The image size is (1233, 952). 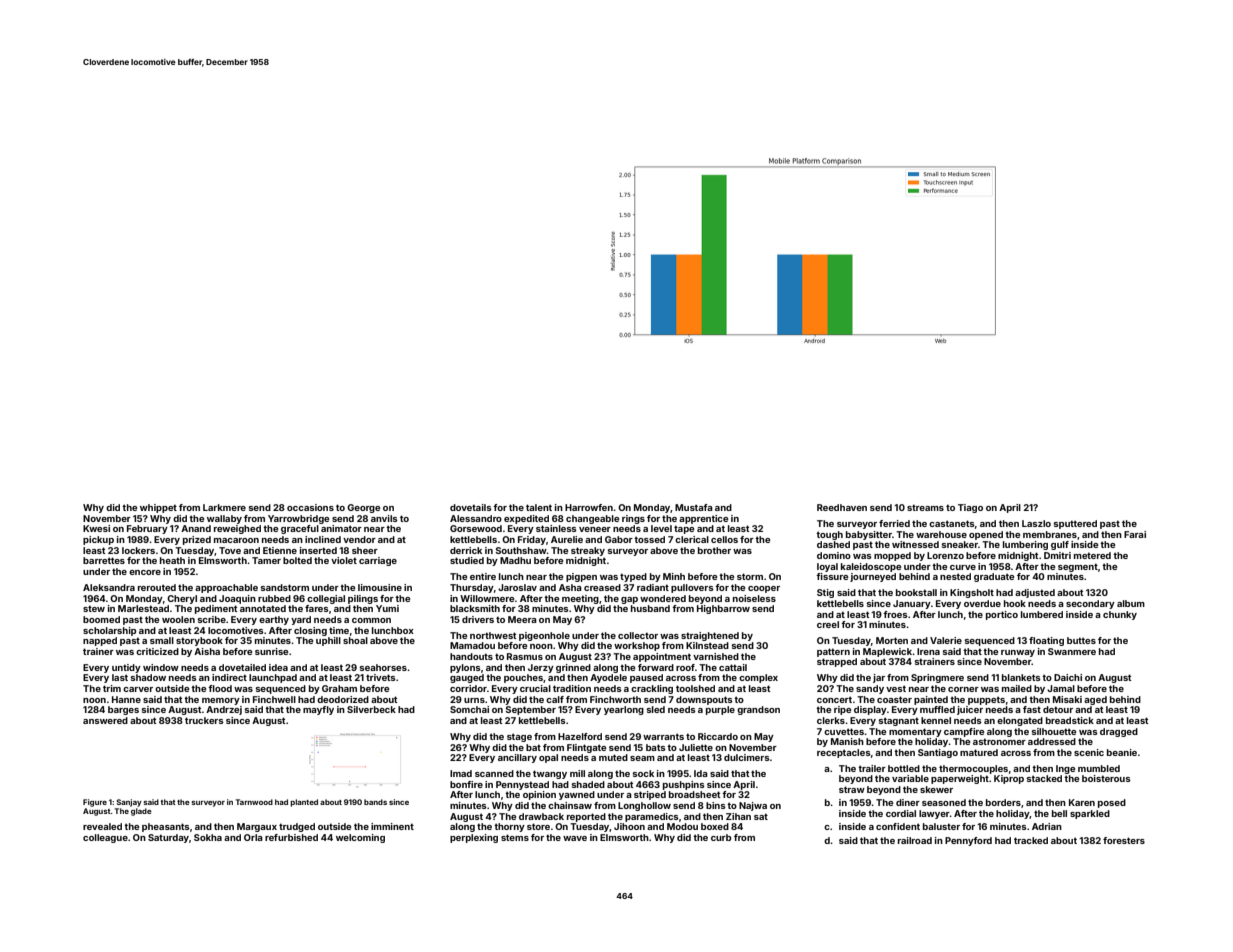 What do you see at coordinates (694, 507) in the image?
I see `Mustafa` at bounding box center [694, 507].
